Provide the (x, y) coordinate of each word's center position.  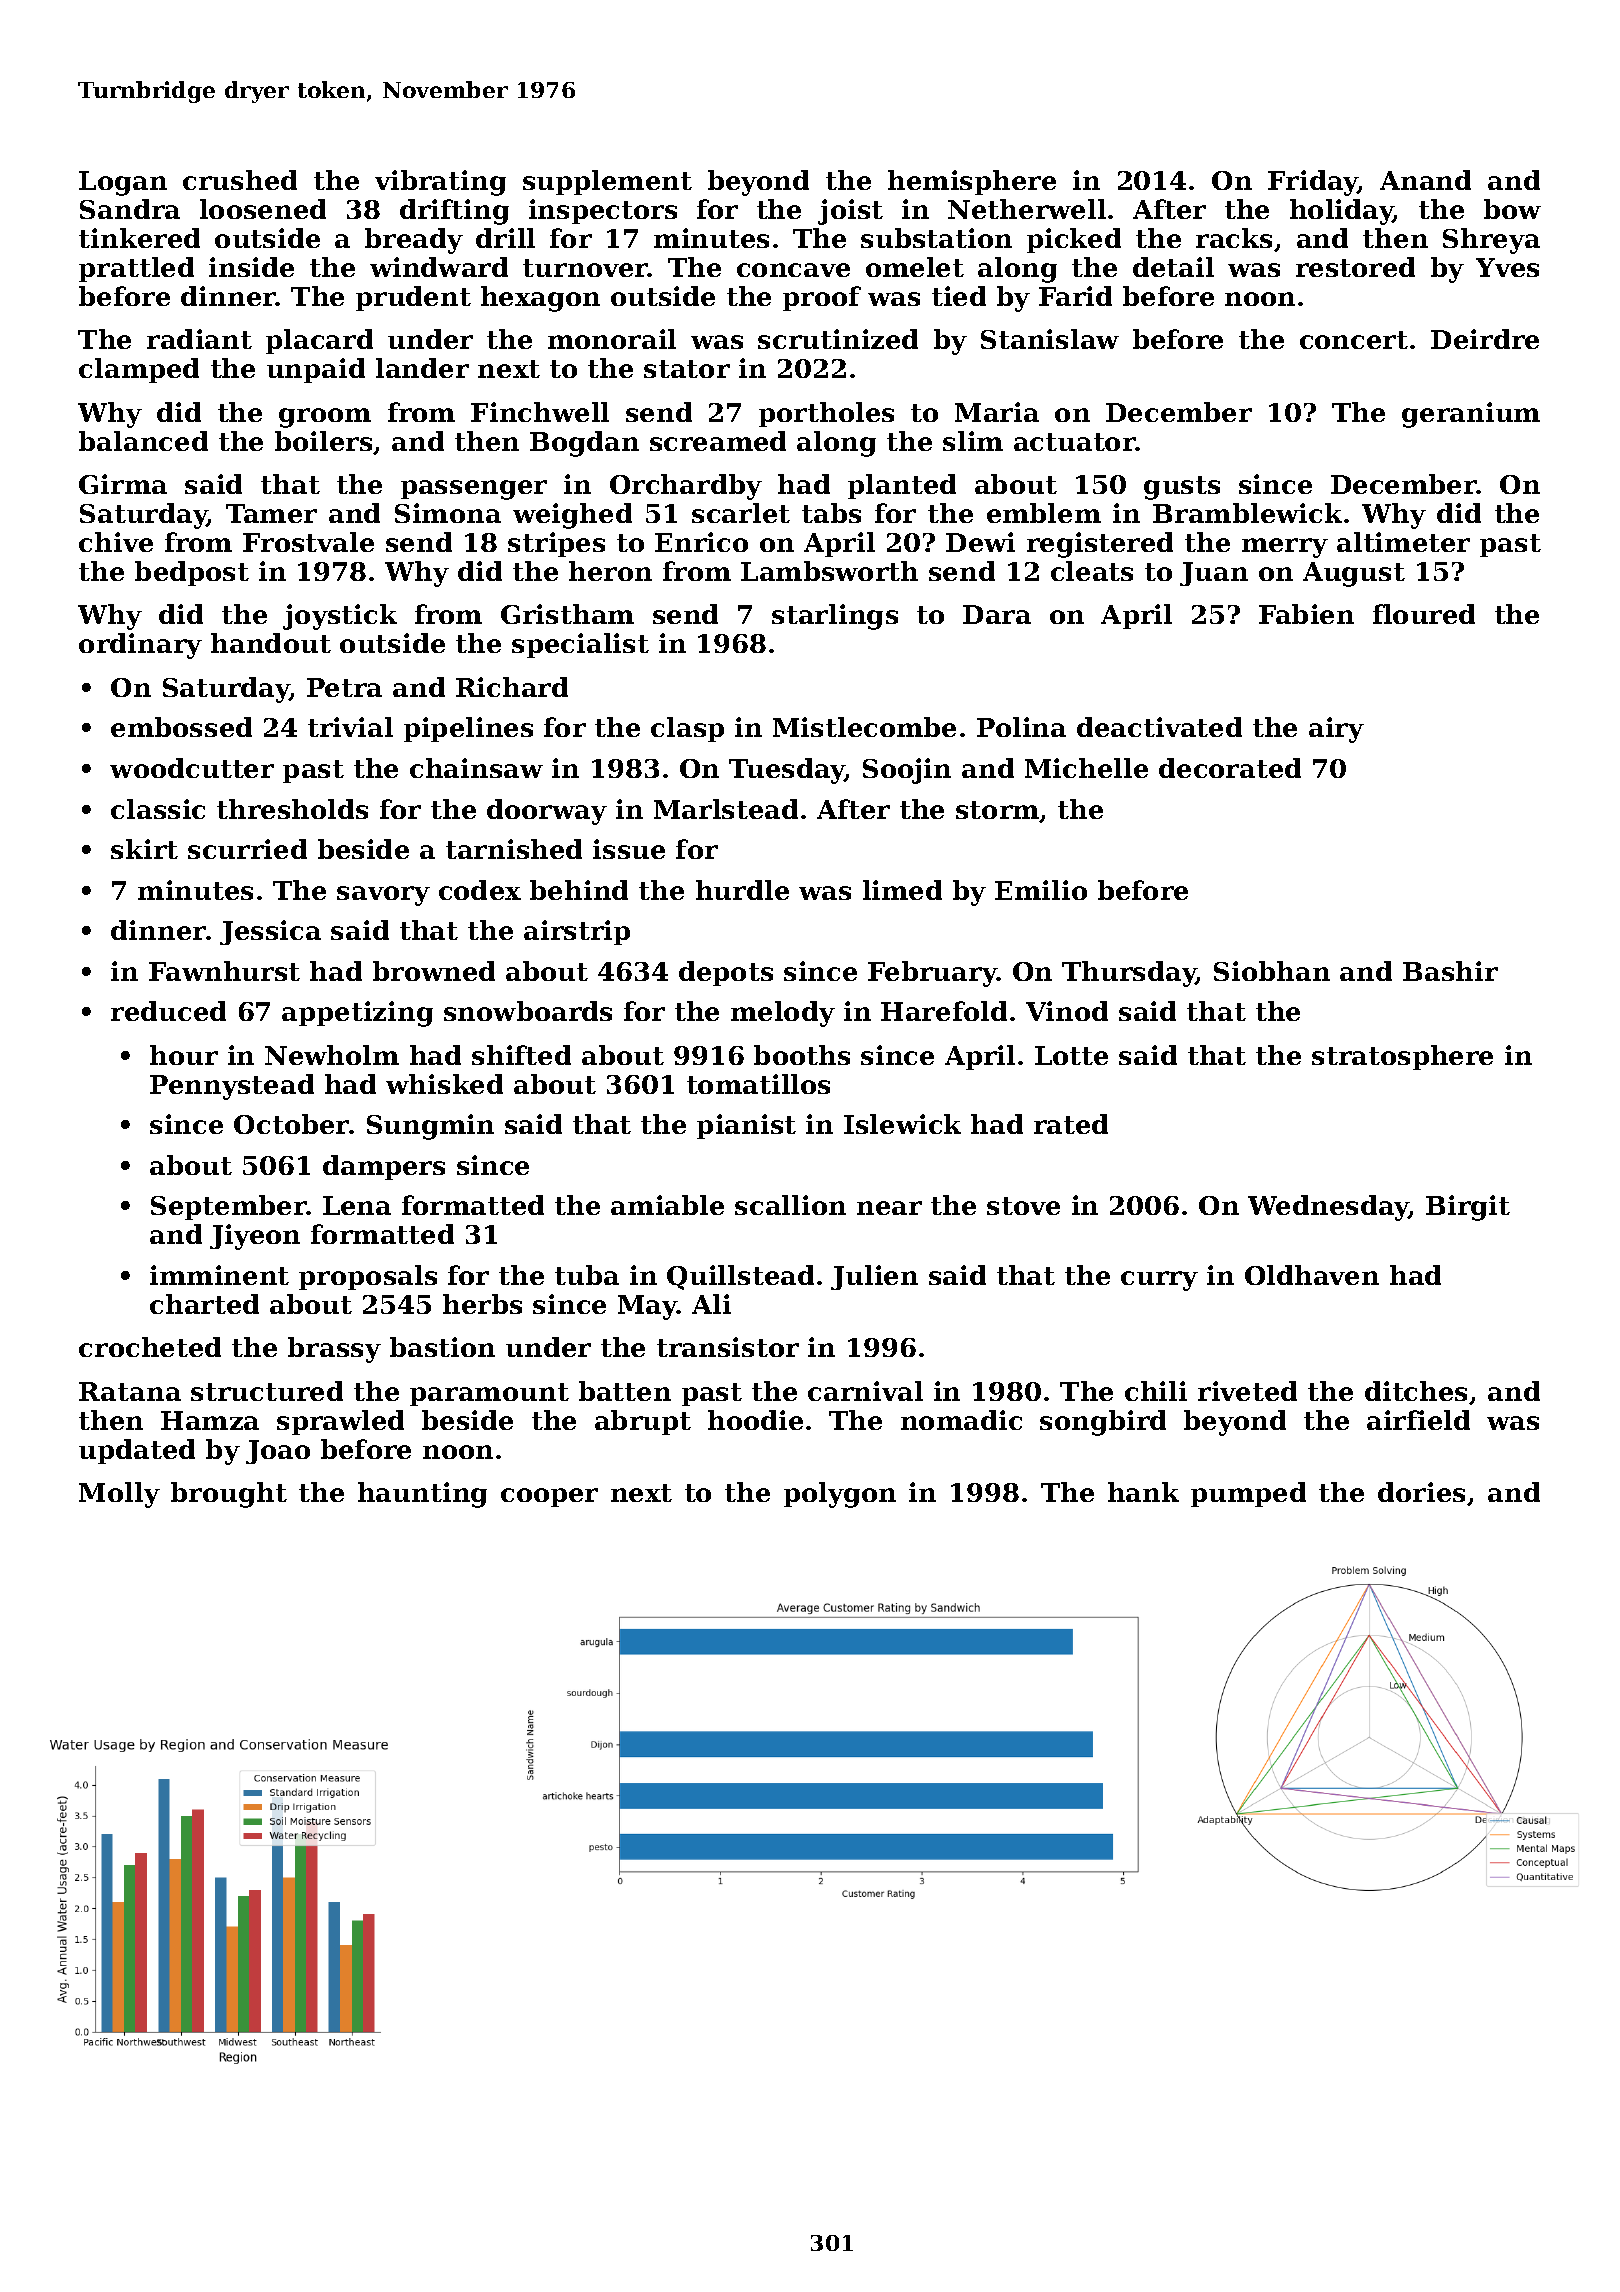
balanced (143, 441)
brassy (334, 1350)
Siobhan (1272, 971)
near (889, 1208)
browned (434, 971)
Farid (1075, 296)
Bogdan (584, 444)
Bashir (1450, 971)
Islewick (902, 1124)
